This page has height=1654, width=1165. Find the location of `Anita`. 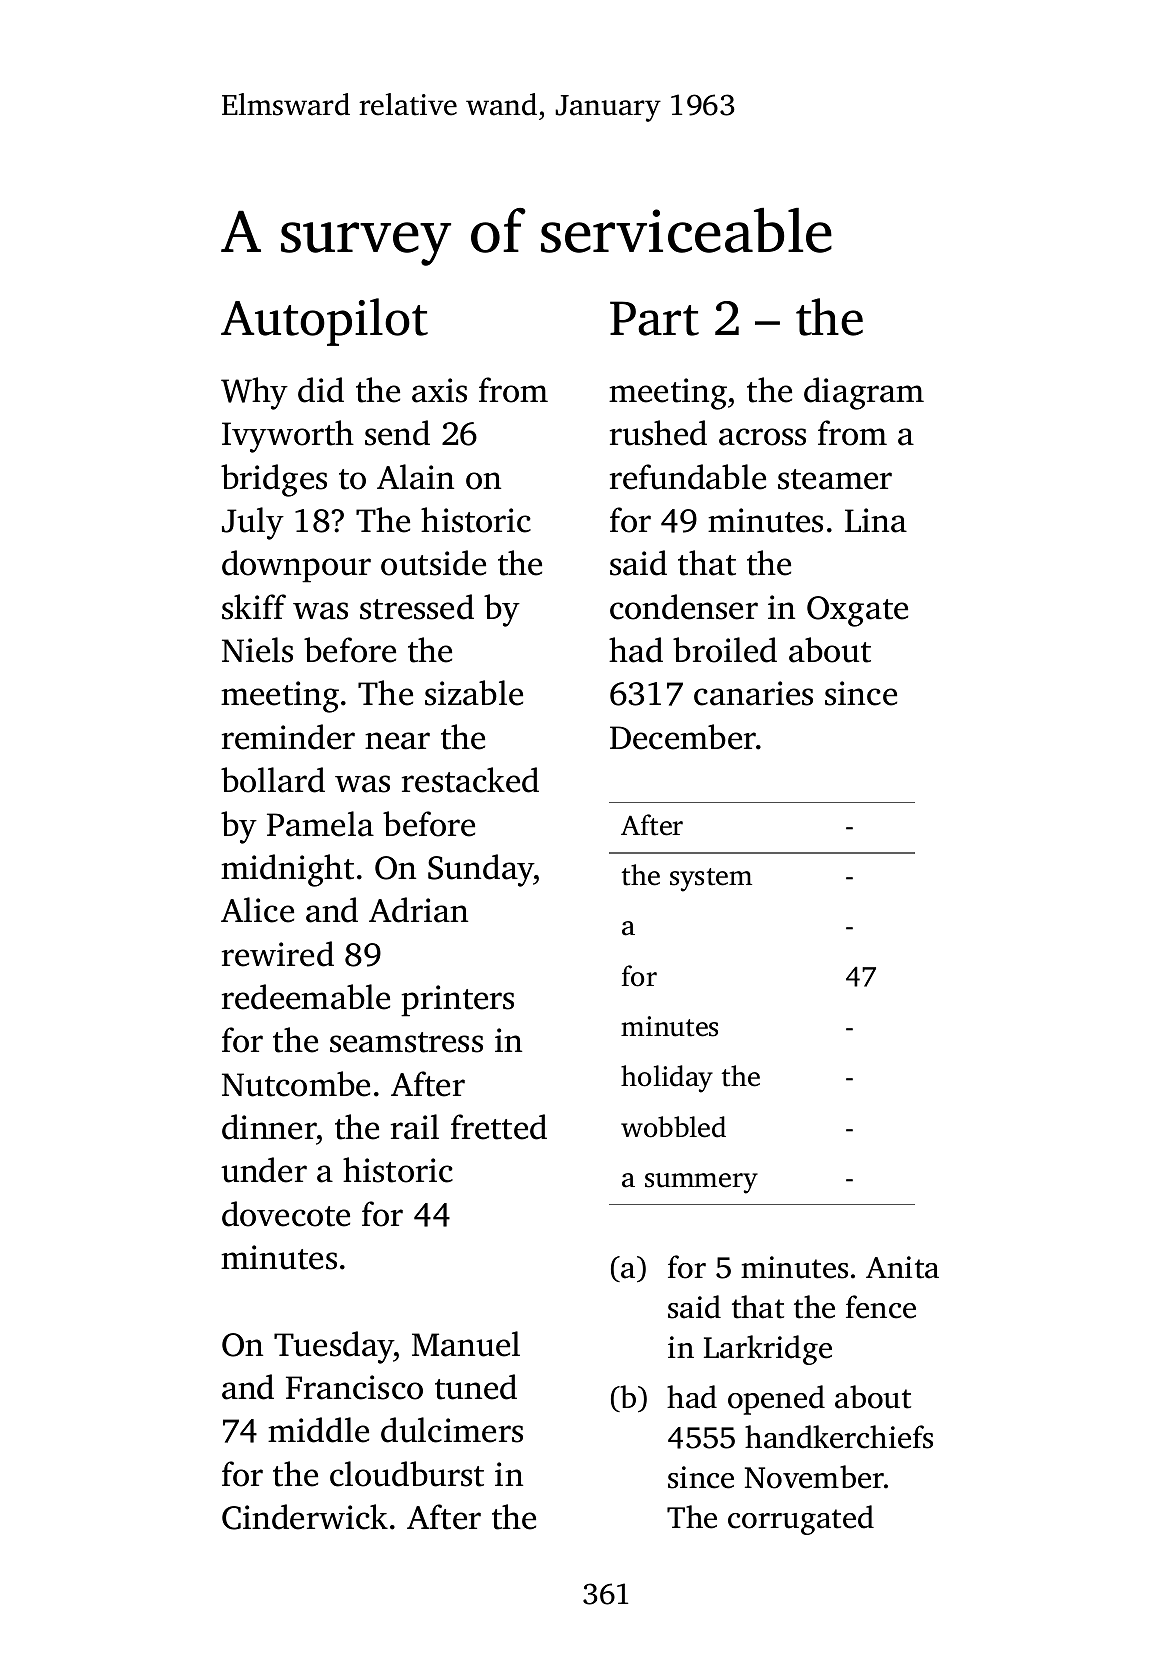

Anita is located at coordinates (902, 1267).
